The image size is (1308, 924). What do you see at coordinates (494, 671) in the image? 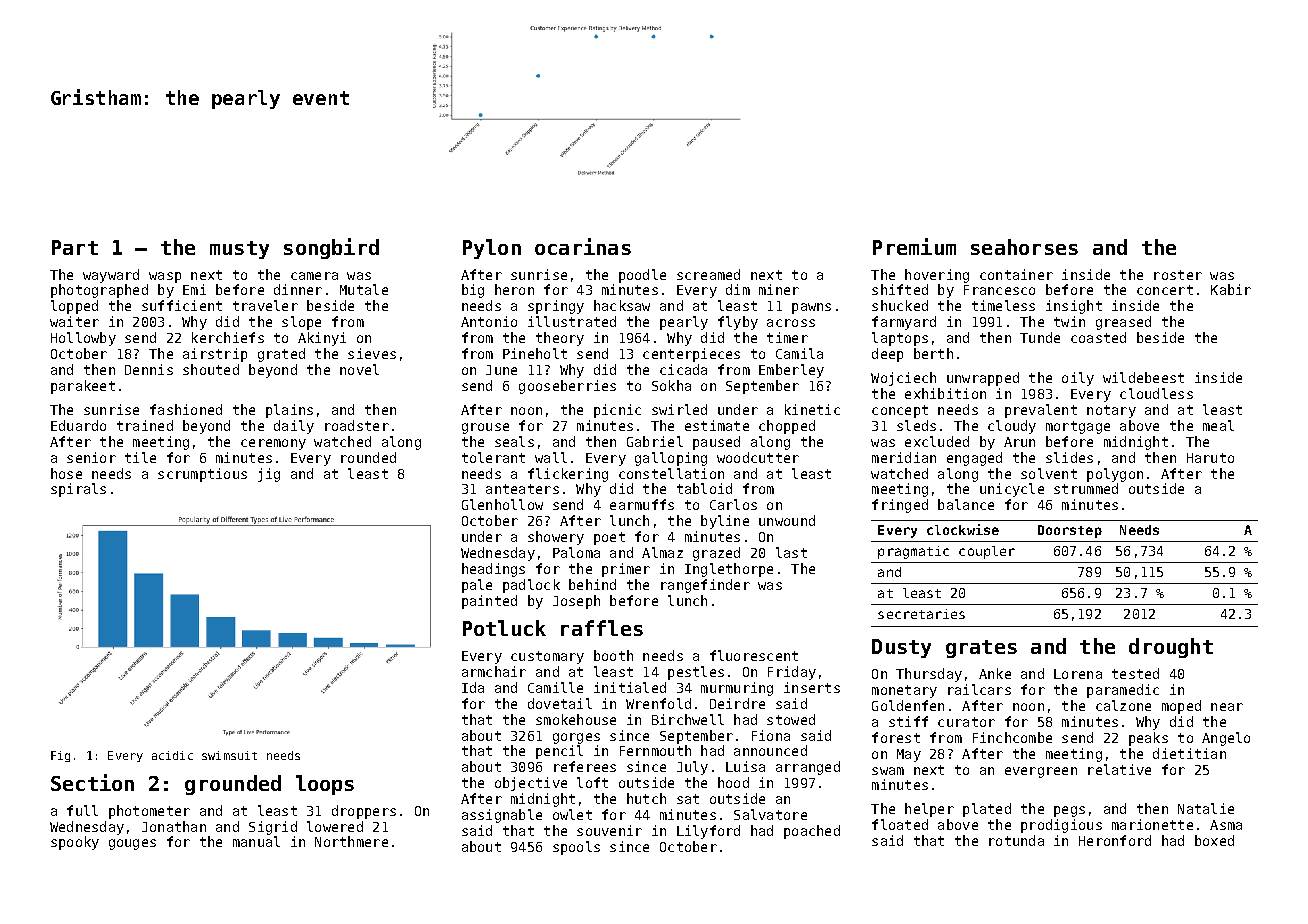
I see `armchair` at bounding box center [494, 671].
